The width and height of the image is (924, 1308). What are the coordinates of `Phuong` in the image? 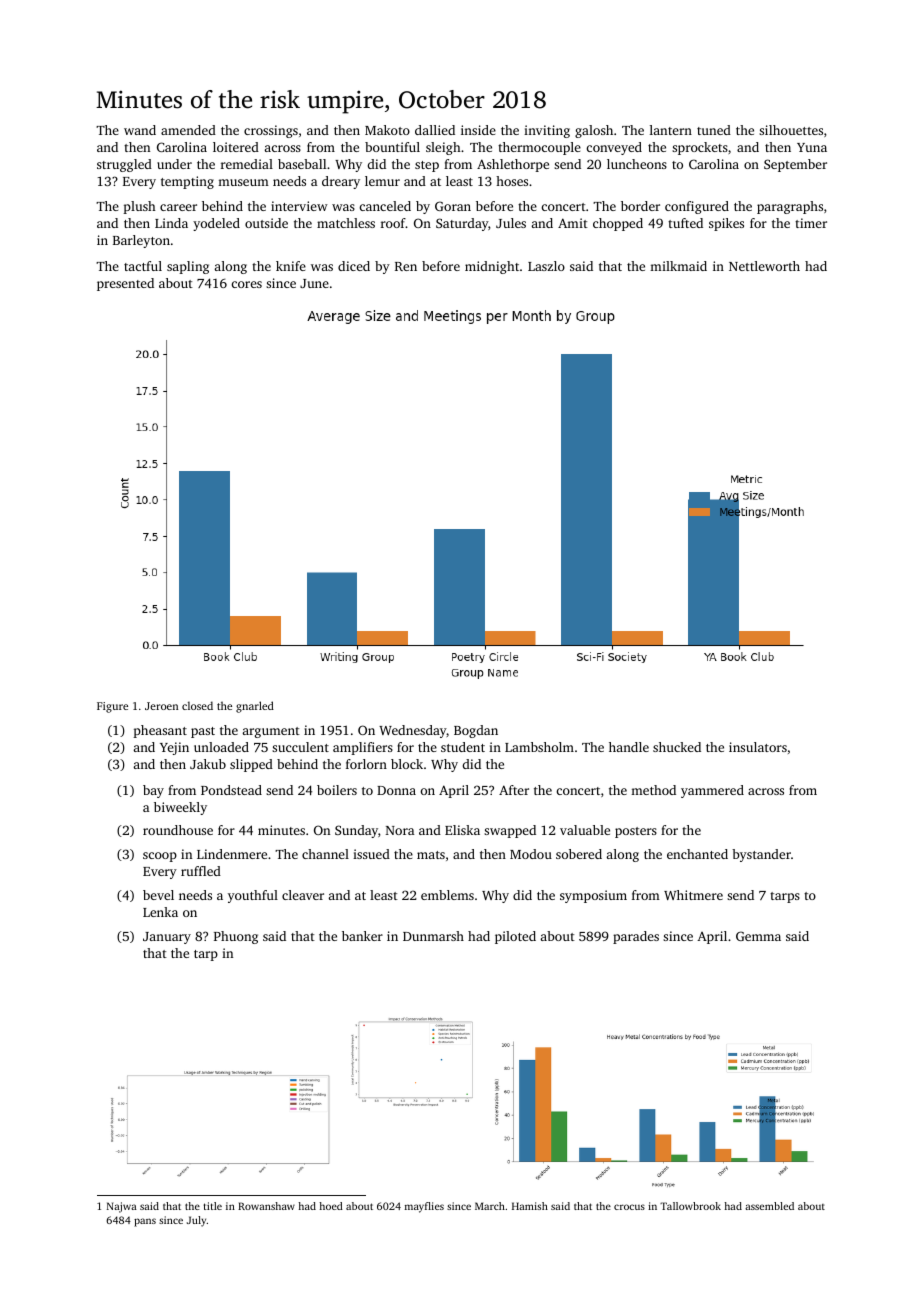 It's located at (236, 937).
